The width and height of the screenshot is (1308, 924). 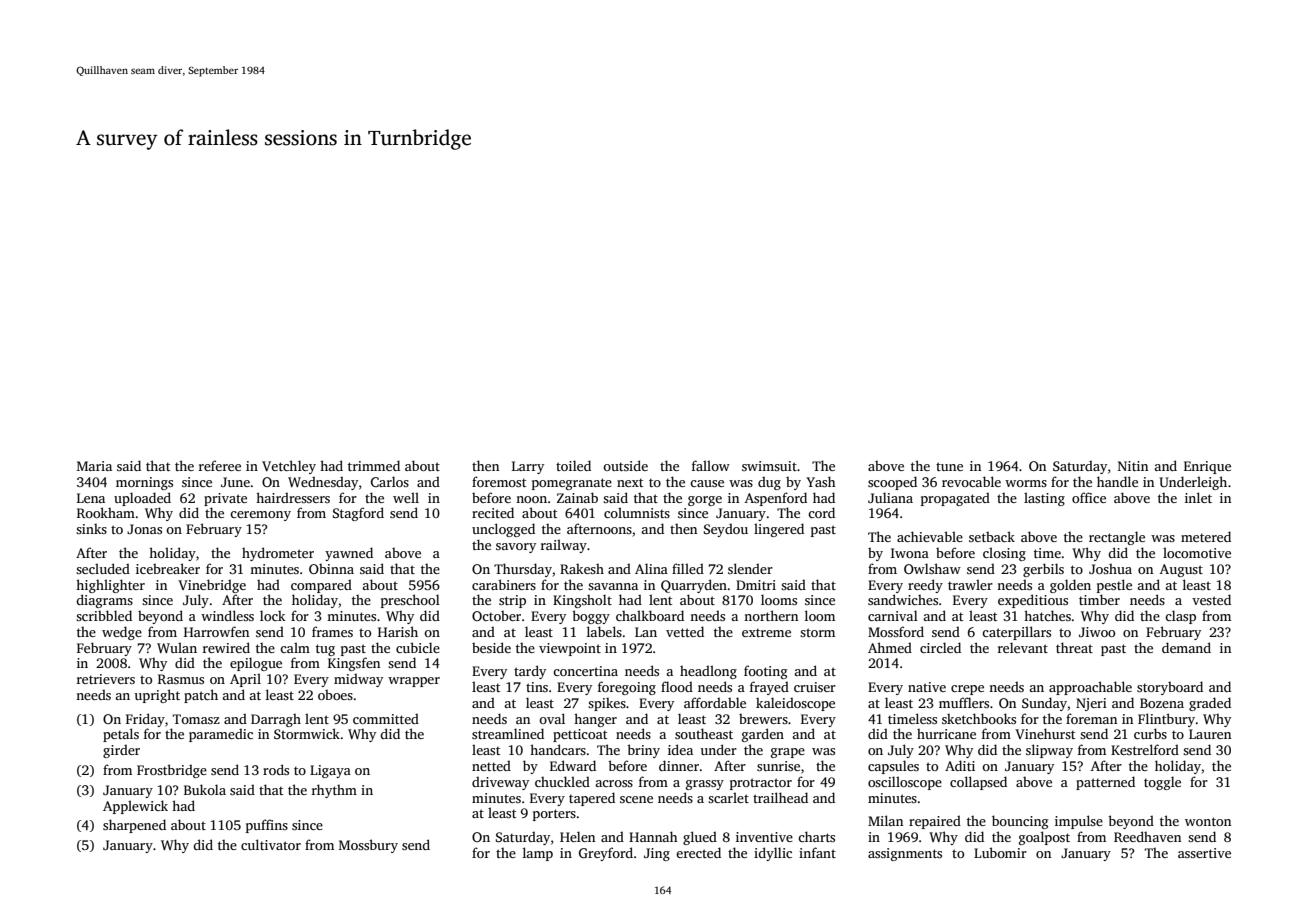 I want to click on Nitin, so click(x=1133, y=466).
